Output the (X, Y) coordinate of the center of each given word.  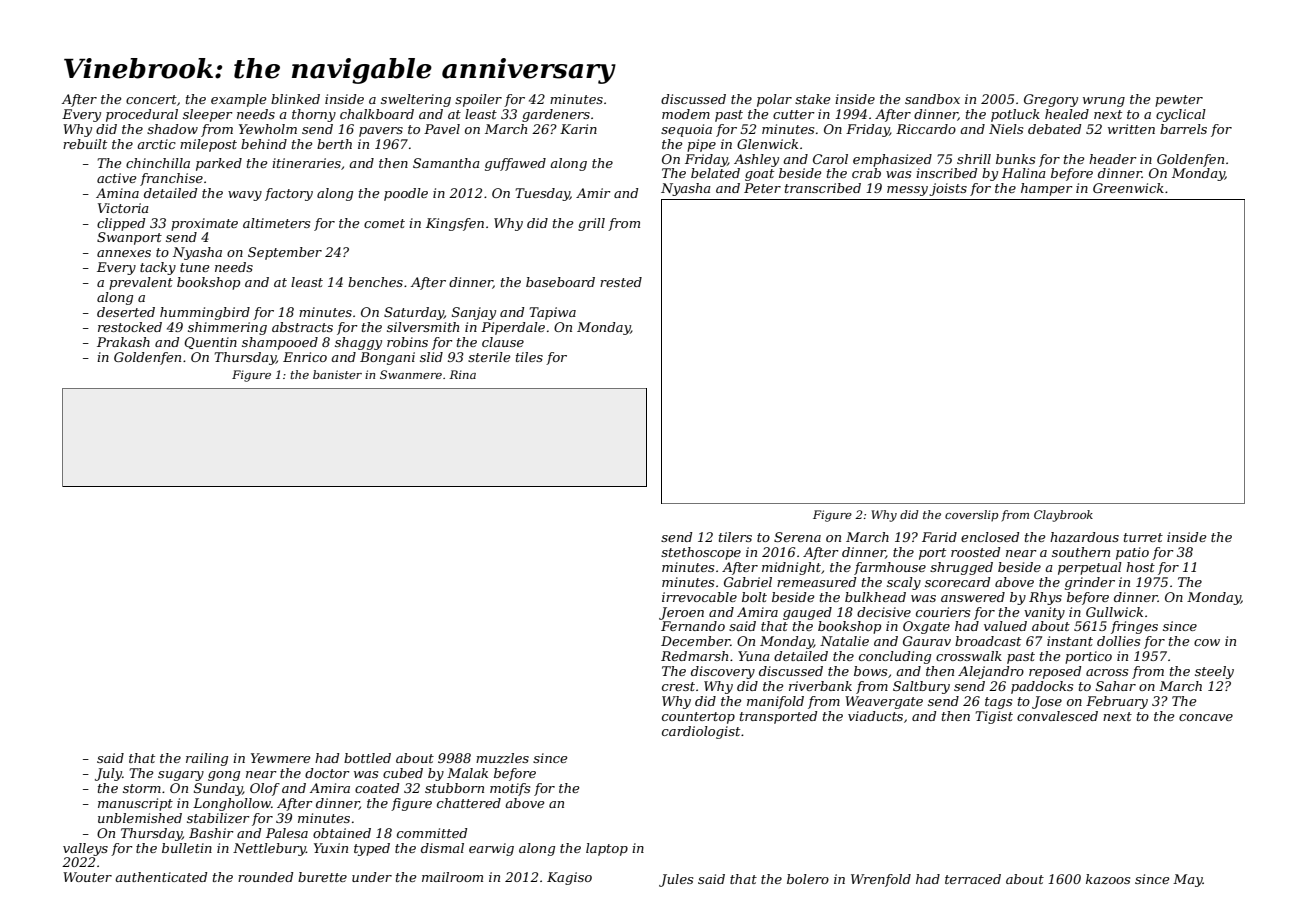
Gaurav (927, 641)
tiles (529, 357)
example (238, 100)
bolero (808, 879)
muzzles (502, 758)
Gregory (1051, 100)
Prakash (123, 342)
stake (812, 99)
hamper (1047, 189)
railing (207, 759)
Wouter (87, 877)
